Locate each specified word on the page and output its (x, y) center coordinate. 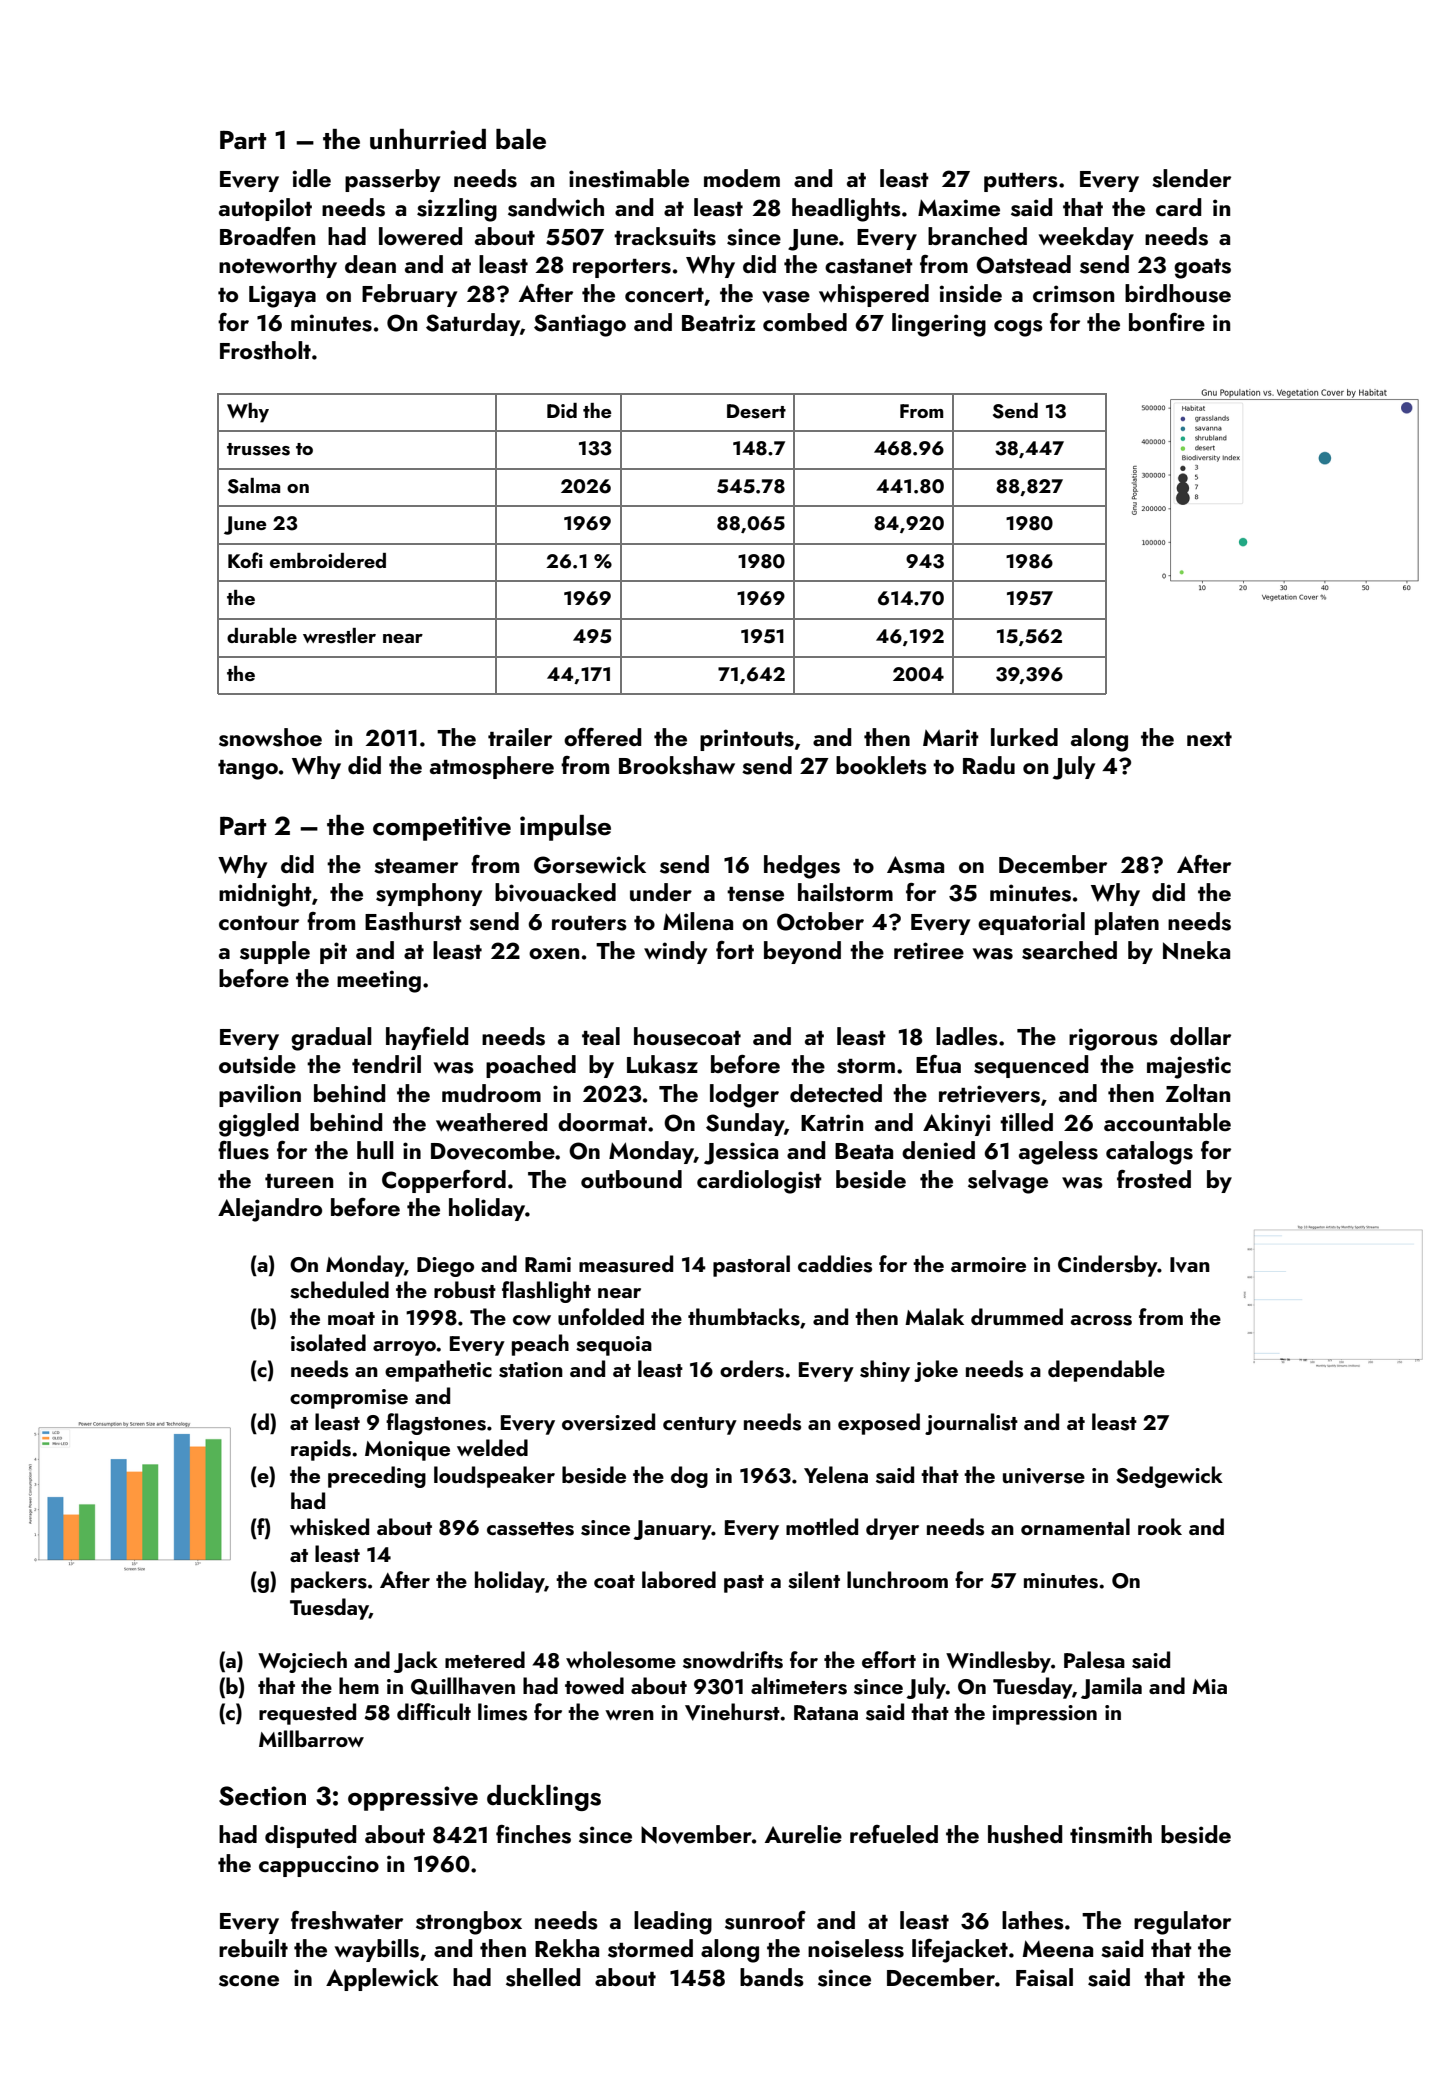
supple (275, 952)
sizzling (457, 210)
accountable (1167, 1122)
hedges (802, 867)
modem (742, 178)
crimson (1073, 294)
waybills (377, 1950)
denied (938, 1150)
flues (243, 1150)
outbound (631, 1179)
